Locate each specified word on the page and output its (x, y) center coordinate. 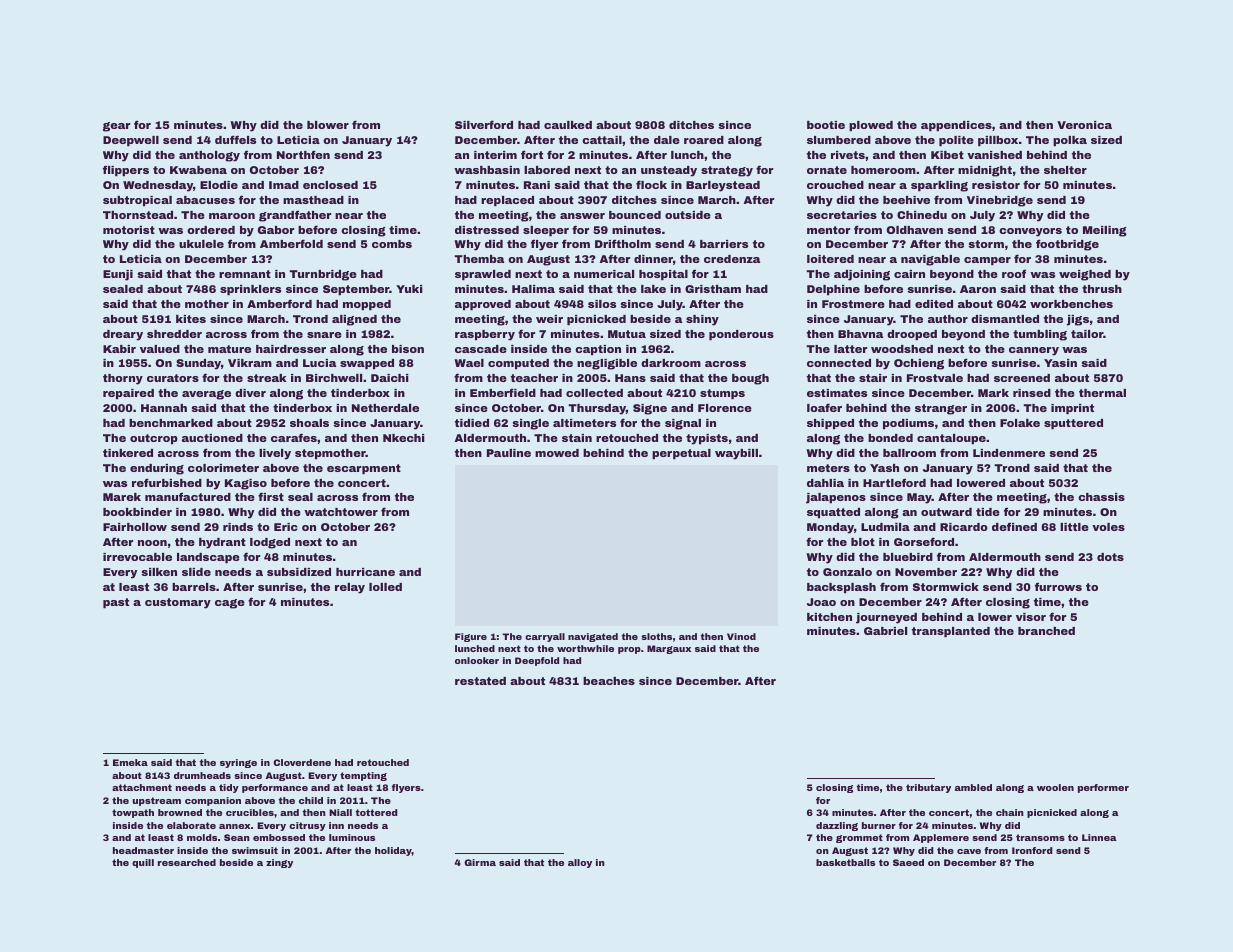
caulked (568, 125)
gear (116, 127)
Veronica (1084, 125)
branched (1046, 631)
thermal (1102, 393)
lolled (385, 587)
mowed (557, 453)
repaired (128, 394)
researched (187, 862)
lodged (270, 543)
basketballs (845, 862)
